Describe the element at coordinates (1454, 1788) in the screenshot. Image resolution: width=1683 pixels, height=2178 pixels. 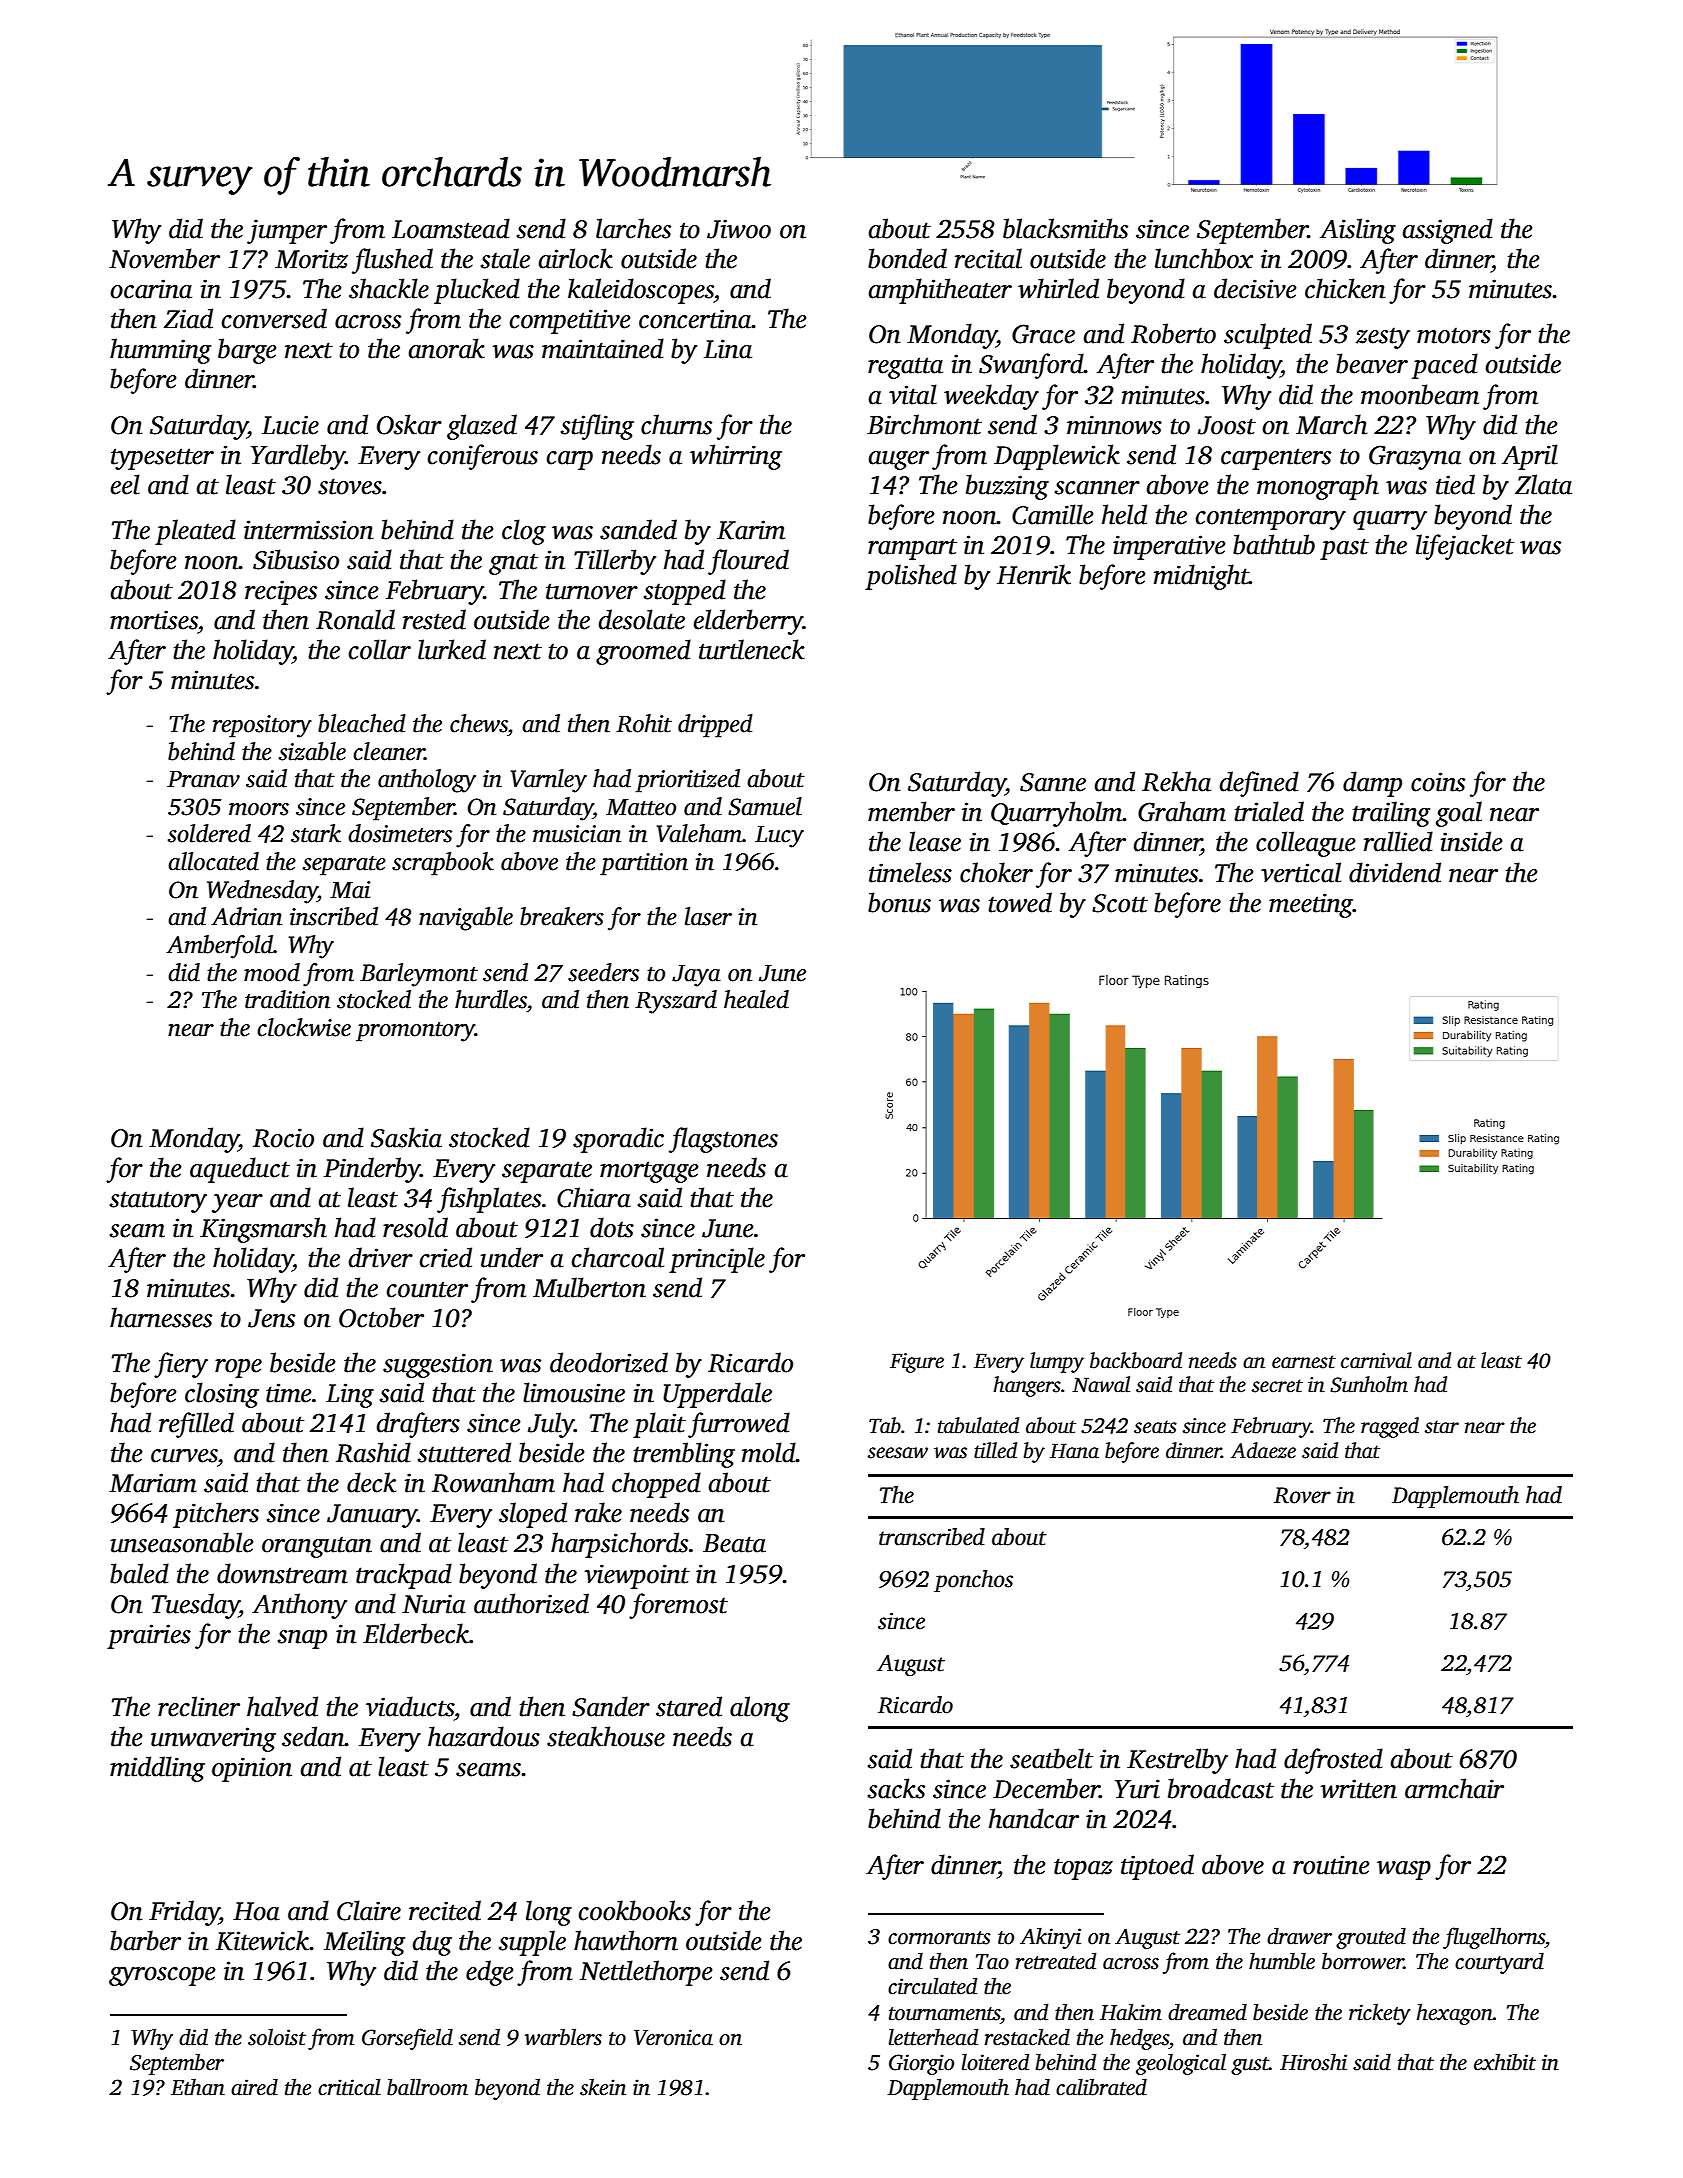
I see `armchair` at that location.
